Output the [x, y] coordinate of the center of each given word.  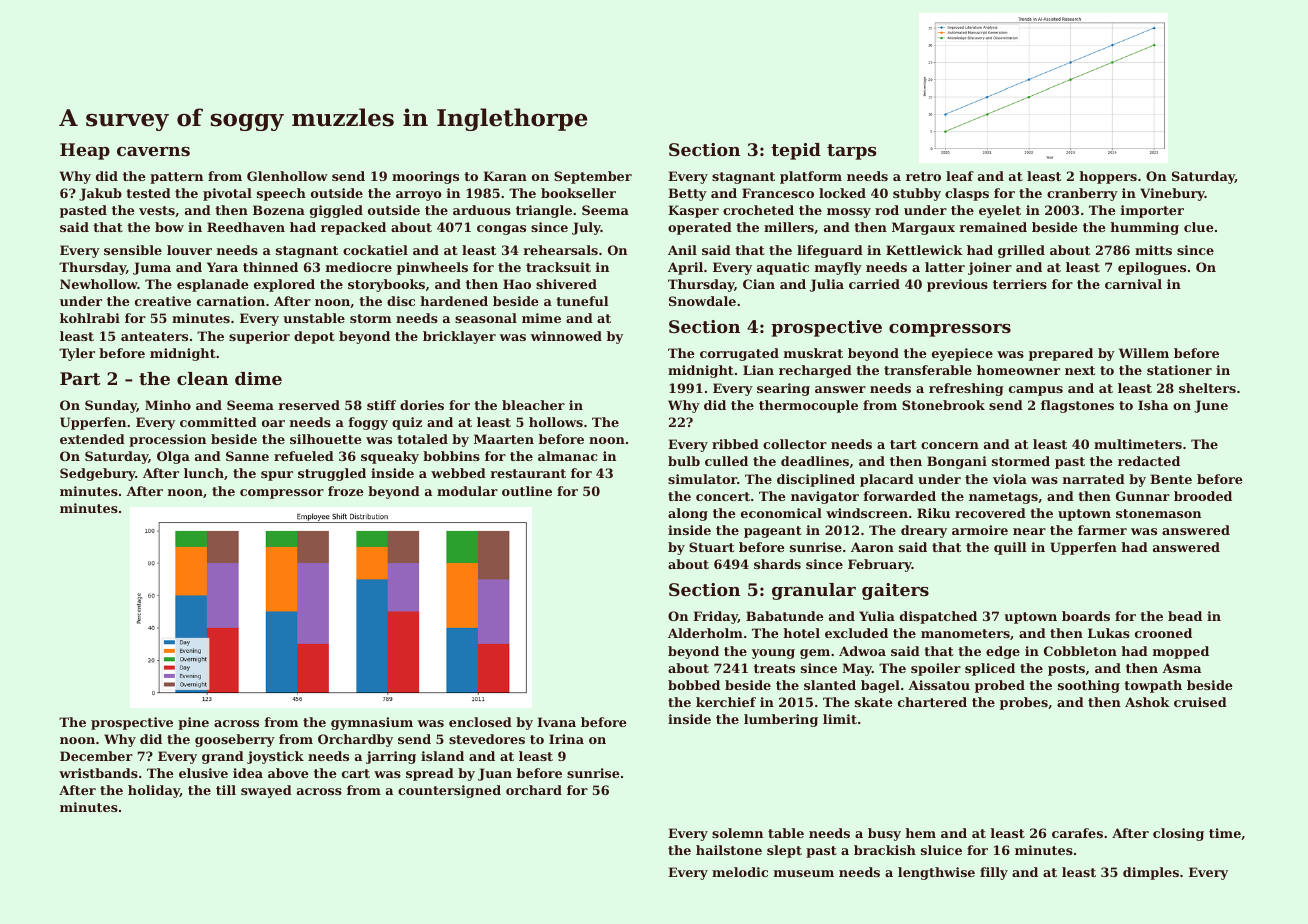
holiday [154, 791]
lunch [204, 473]
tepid [796, 151]
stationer [1179, 370]
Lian [758, 370]
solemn [737, 833]
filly [994, 873]
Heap [85, 151]
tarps [852, 152]
